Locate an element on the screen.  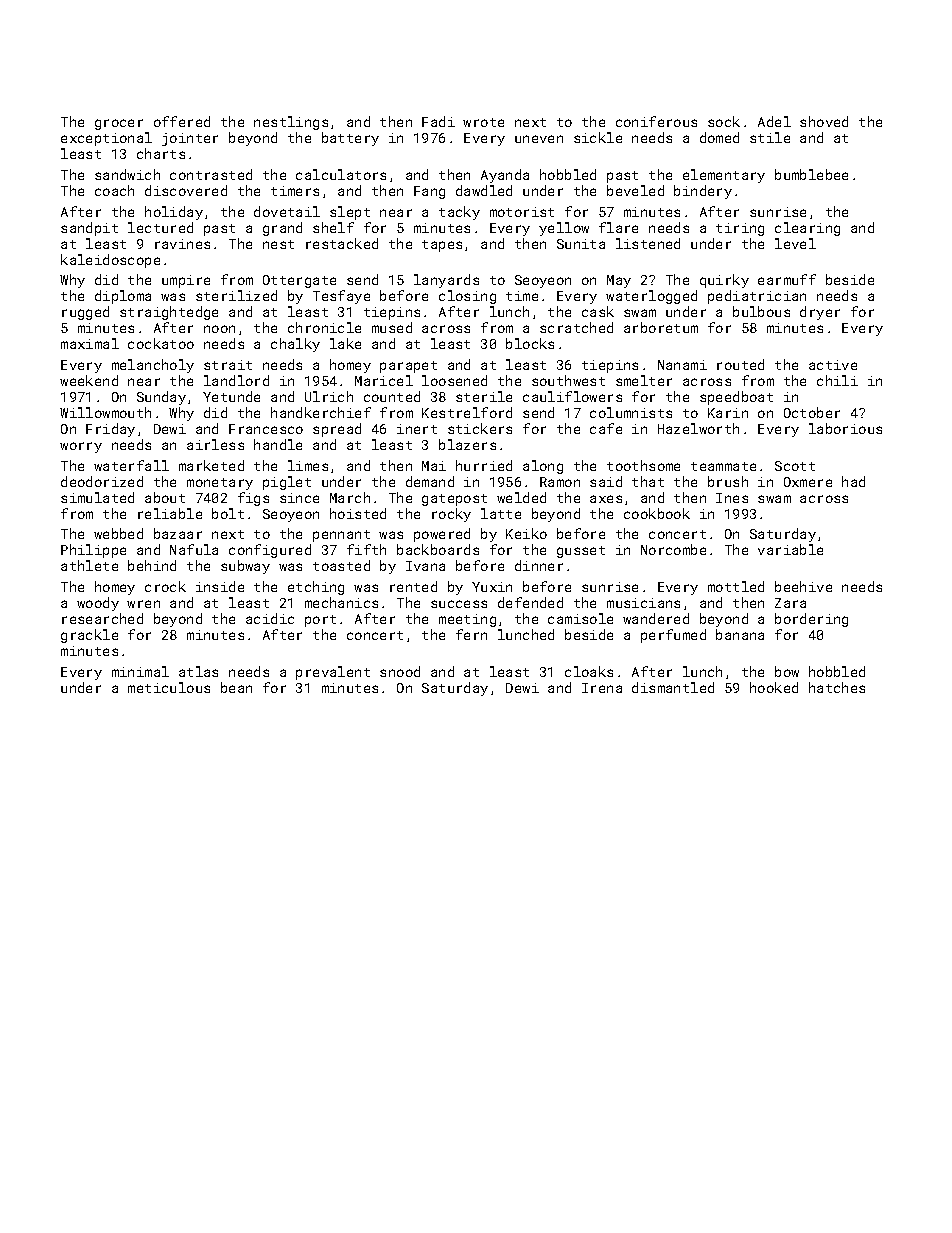
Francesco is located at coordinates (266, 429).
